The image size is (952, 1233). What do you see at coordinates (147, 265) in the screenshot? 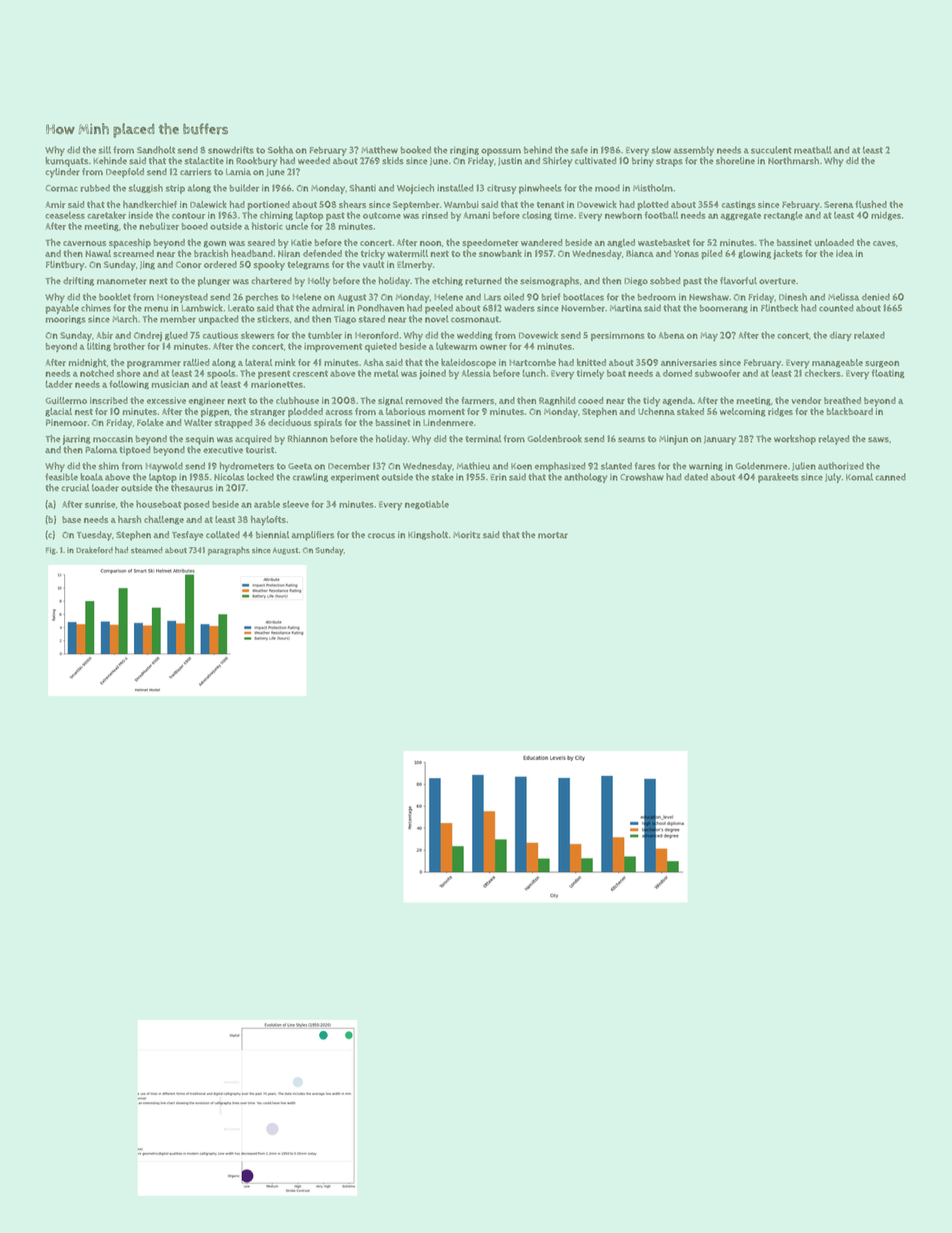
I see `Jing` at bounding box center [147, 265].
